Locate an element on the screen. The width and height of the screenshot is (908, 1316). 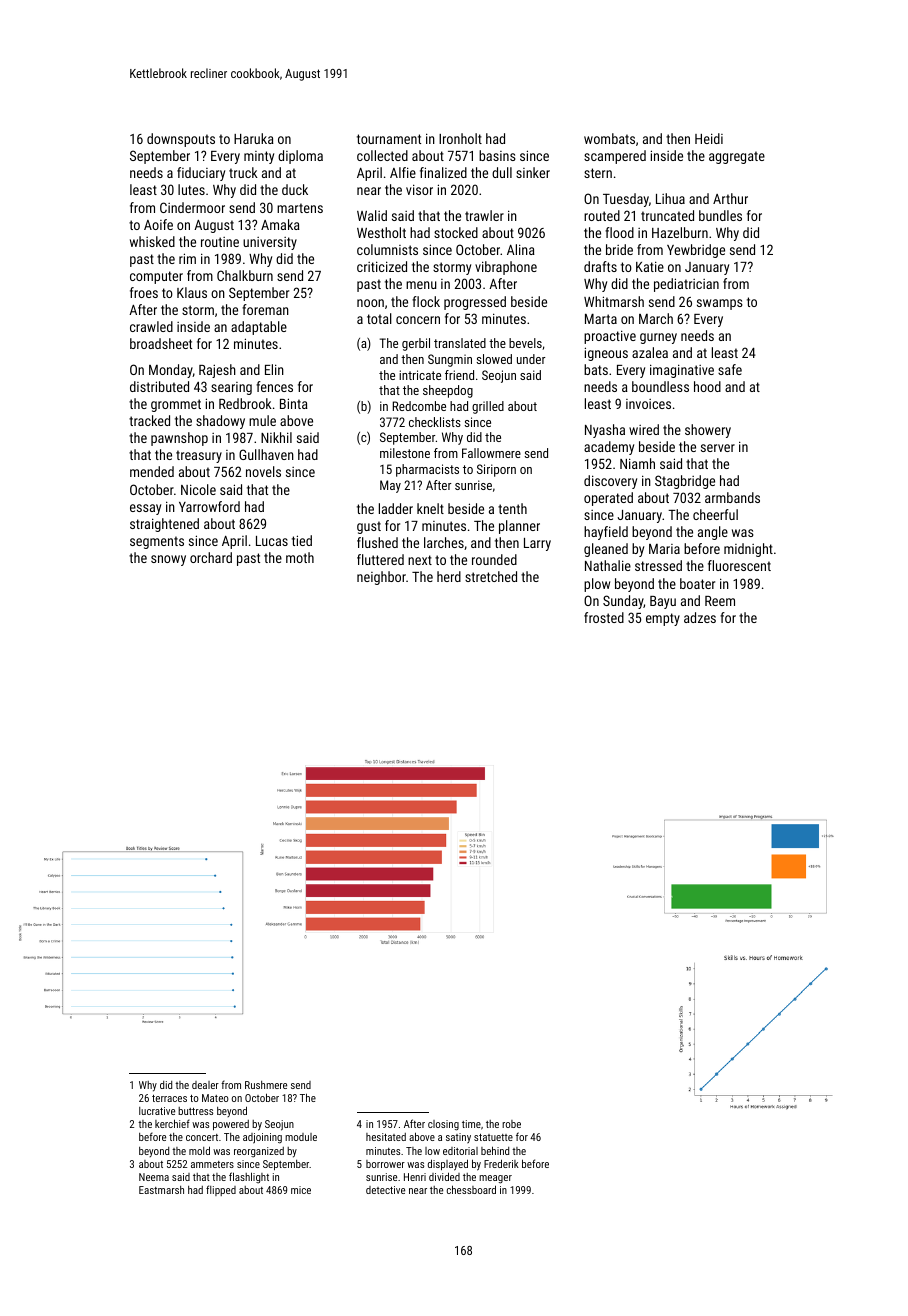
Chalkburn is located at coordinates (245, 275).
